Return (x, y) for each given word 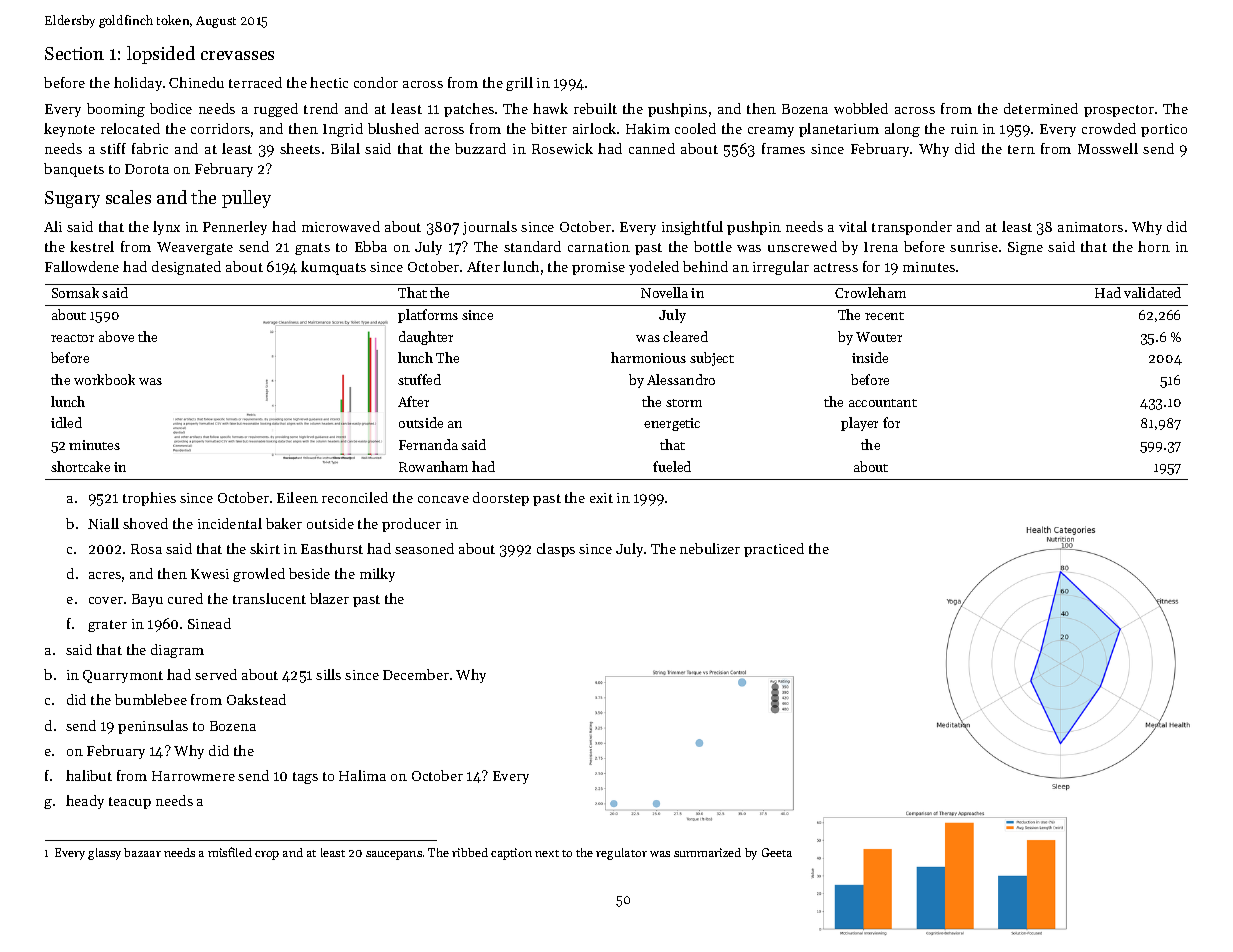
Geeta (777, 852)
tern (1021, 149)
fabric (150, 148)
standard (532, 246)
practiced (774, 550)
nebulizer (710, 548)
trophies (149, 499)
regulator (621, 854)
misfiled (230, 852)
